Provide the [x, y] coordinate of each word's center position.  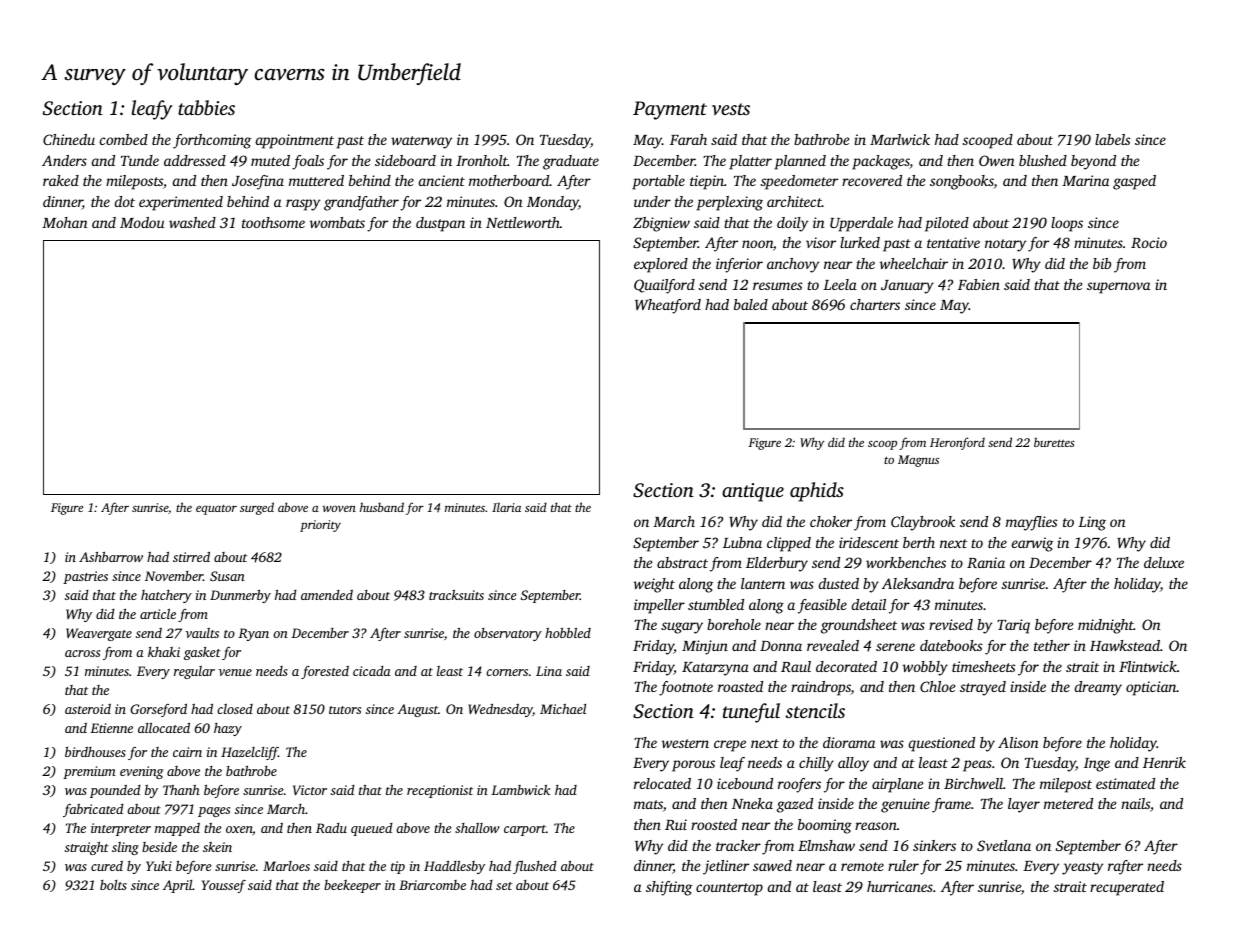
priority [320, 526]
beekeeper [352, 886]
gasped [1134, 182]
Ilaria [506, 507]
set [504, 886]
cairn [187, 752]
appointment [295, 141]
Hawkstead [1125, 645]
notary [1005, 245]
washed [192, 222]
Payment [670, 110]
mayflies [1031, 523]
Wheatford [668, 306]
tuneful [751, 713]
